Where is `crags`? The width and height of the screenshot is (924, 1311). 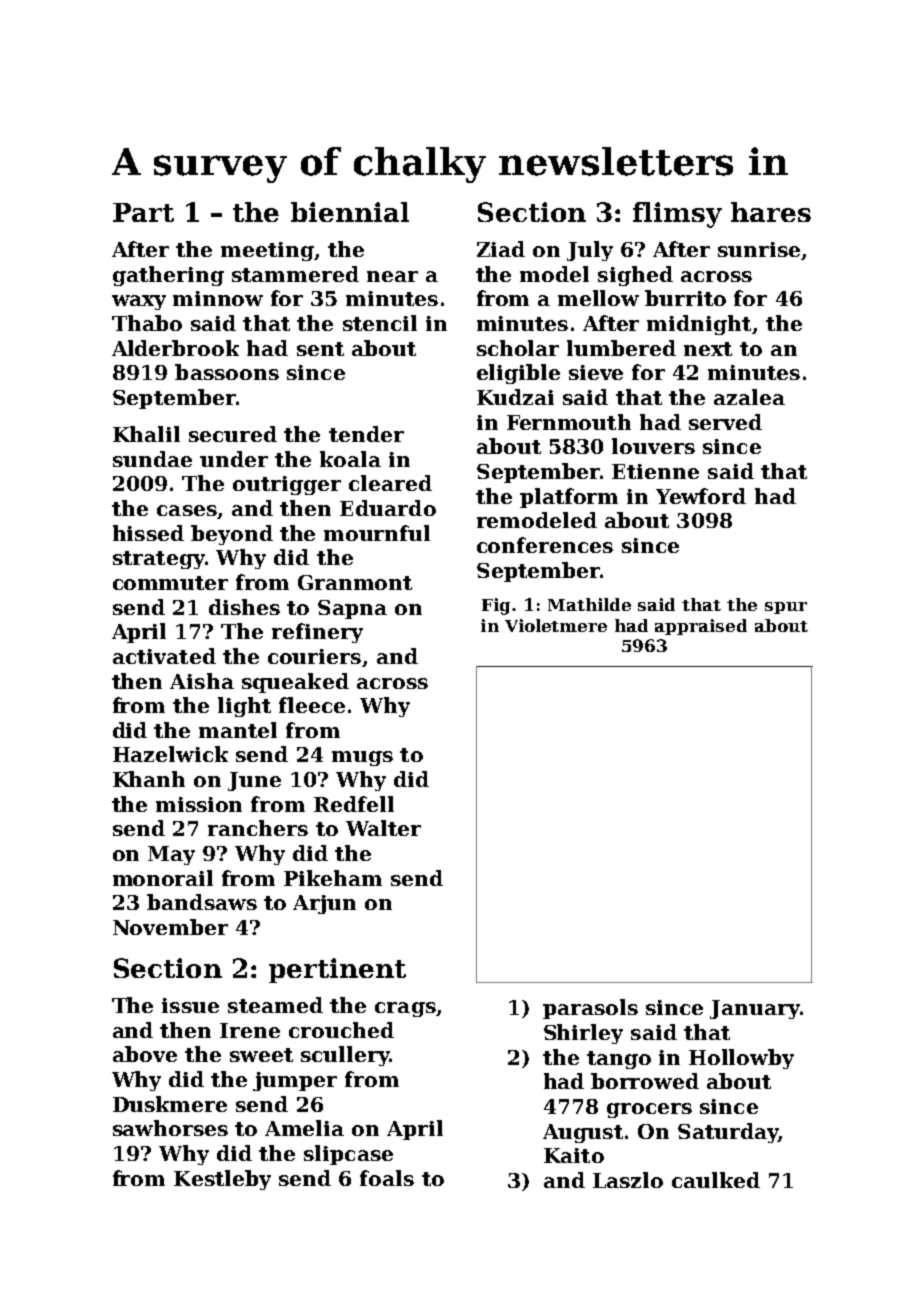
crags is located at coordinates (405, 1009).
